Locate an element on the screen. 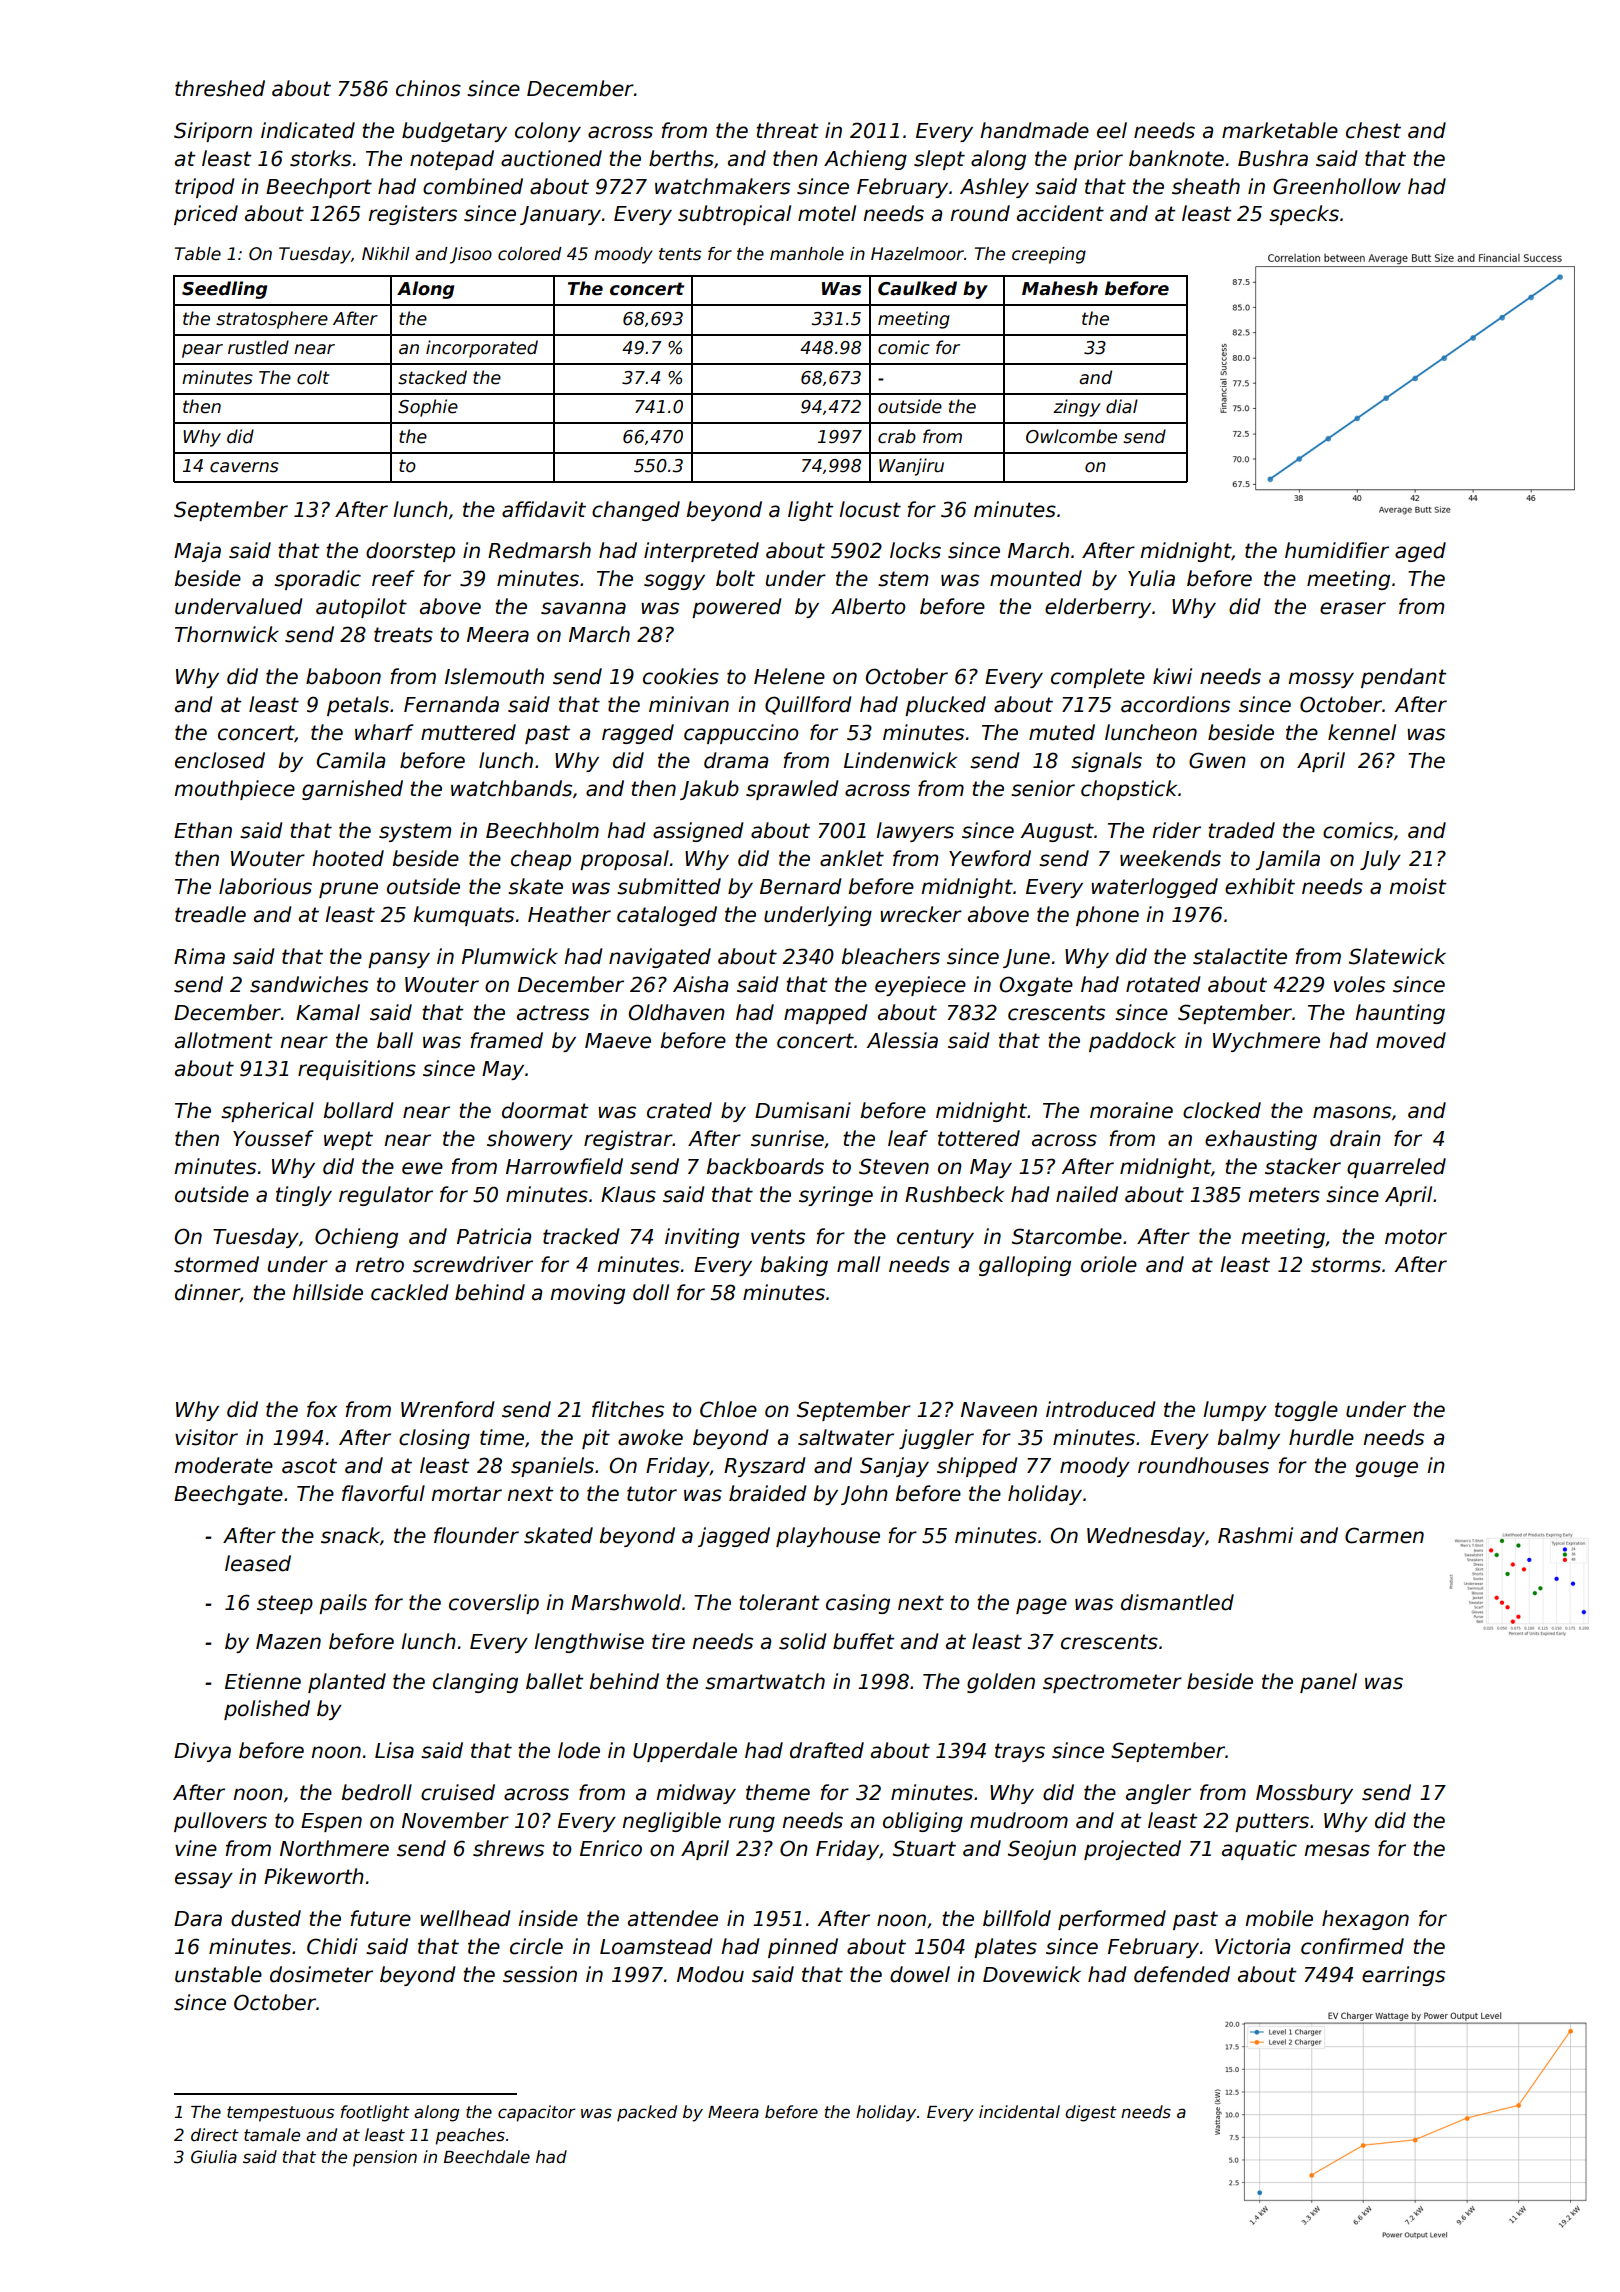  prune is located at coordinates (348, 890).
